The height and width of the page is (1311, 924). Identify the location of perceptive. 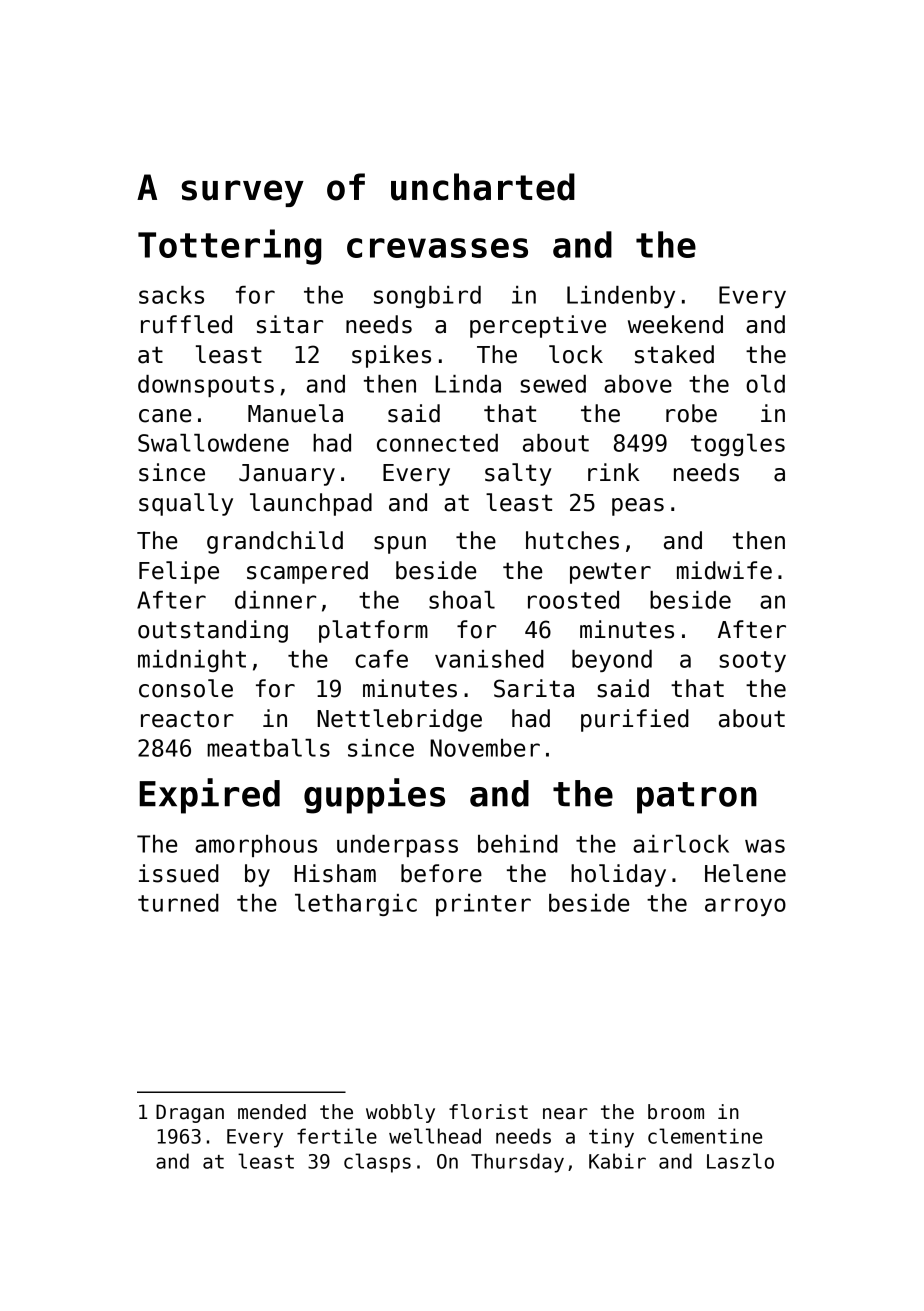
(538, 326).
